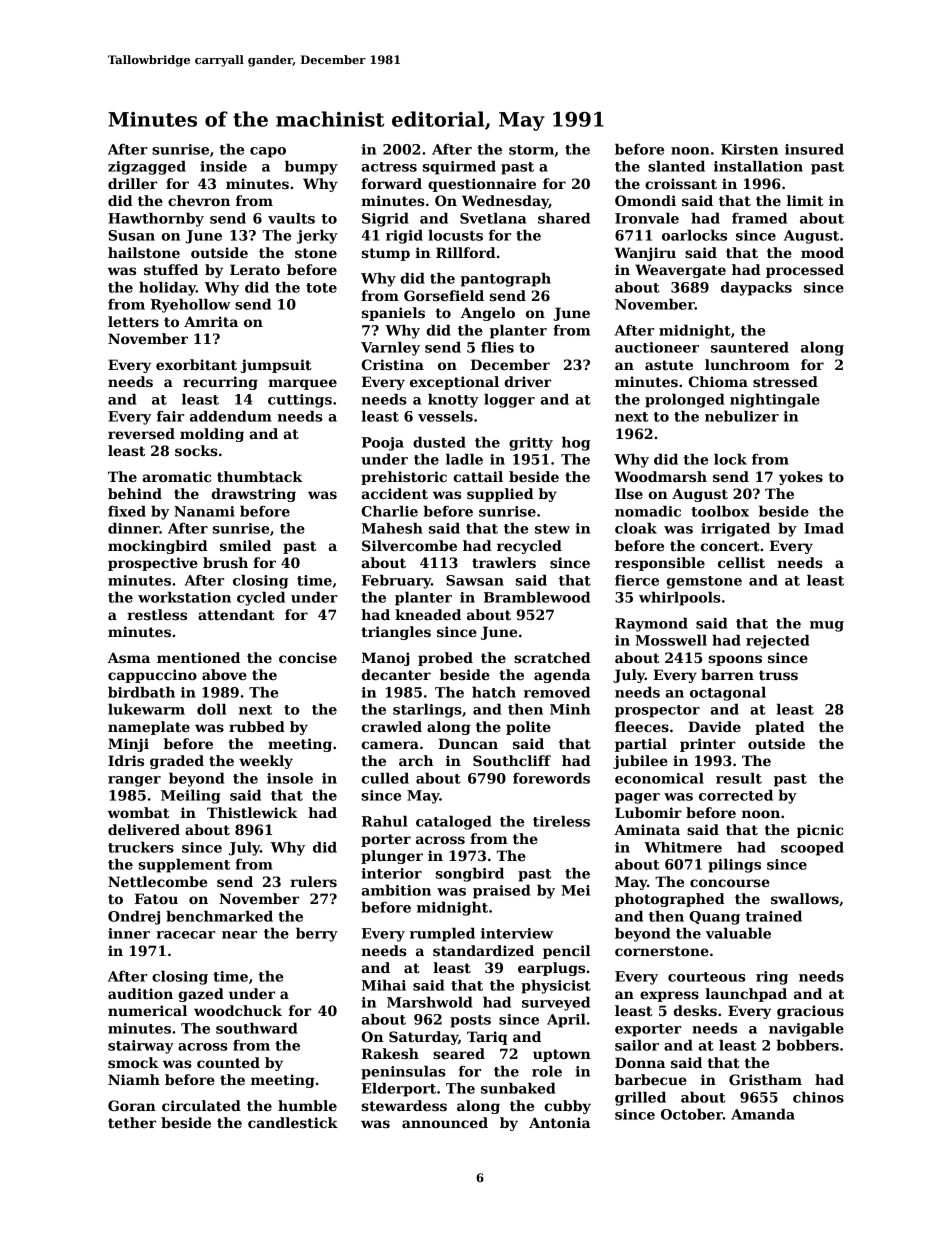 Image resolution: width=952 pixels, height=1233 pixels. What do you see at coordinates (225, 562) in the image?
I see `brush` at bounding box center [225, 562].
